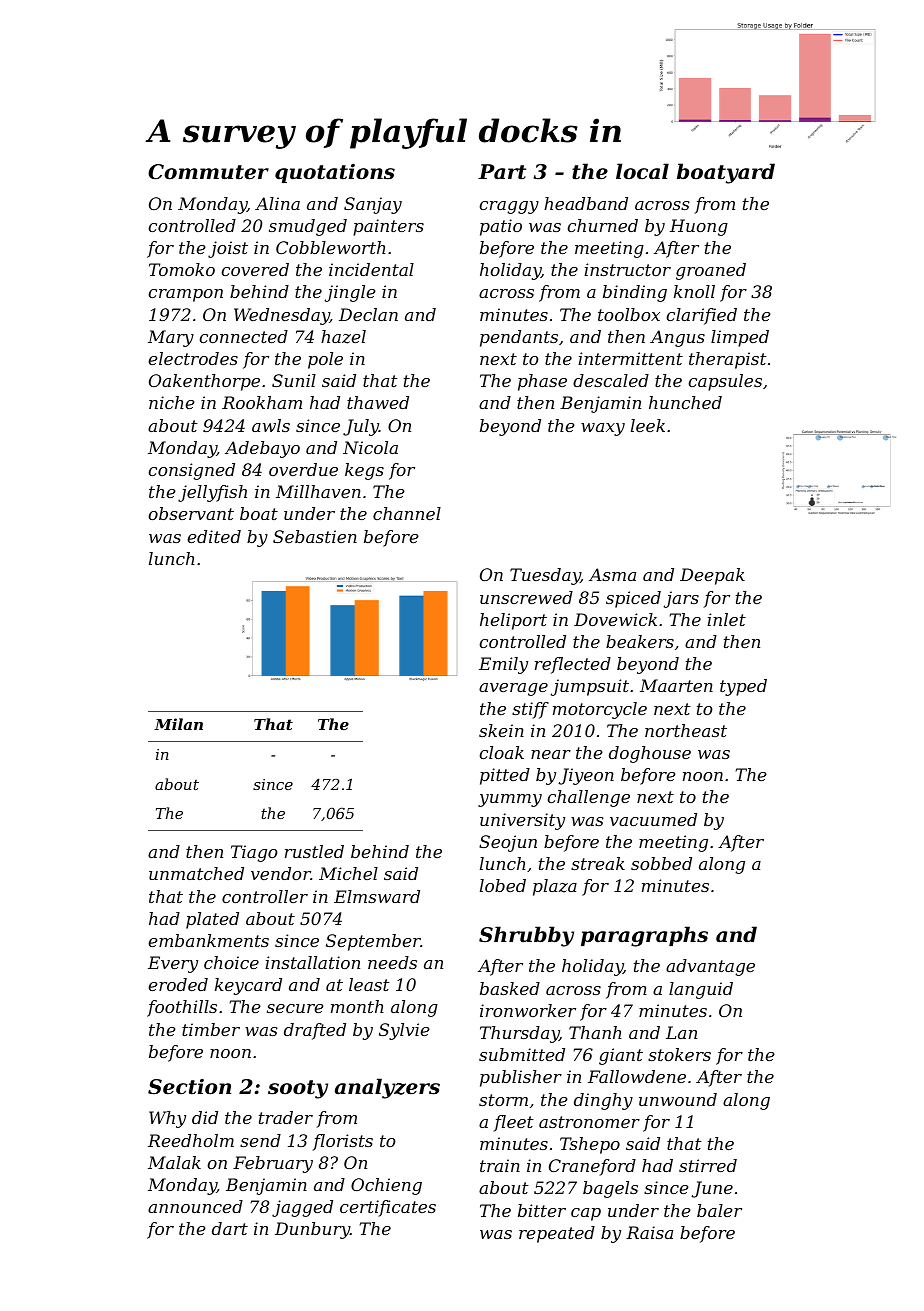 The image size is (924, 1311). What do you see at coordinates (612, 574) in the document?
I see `Asma` at bounding box center [612, 574].
